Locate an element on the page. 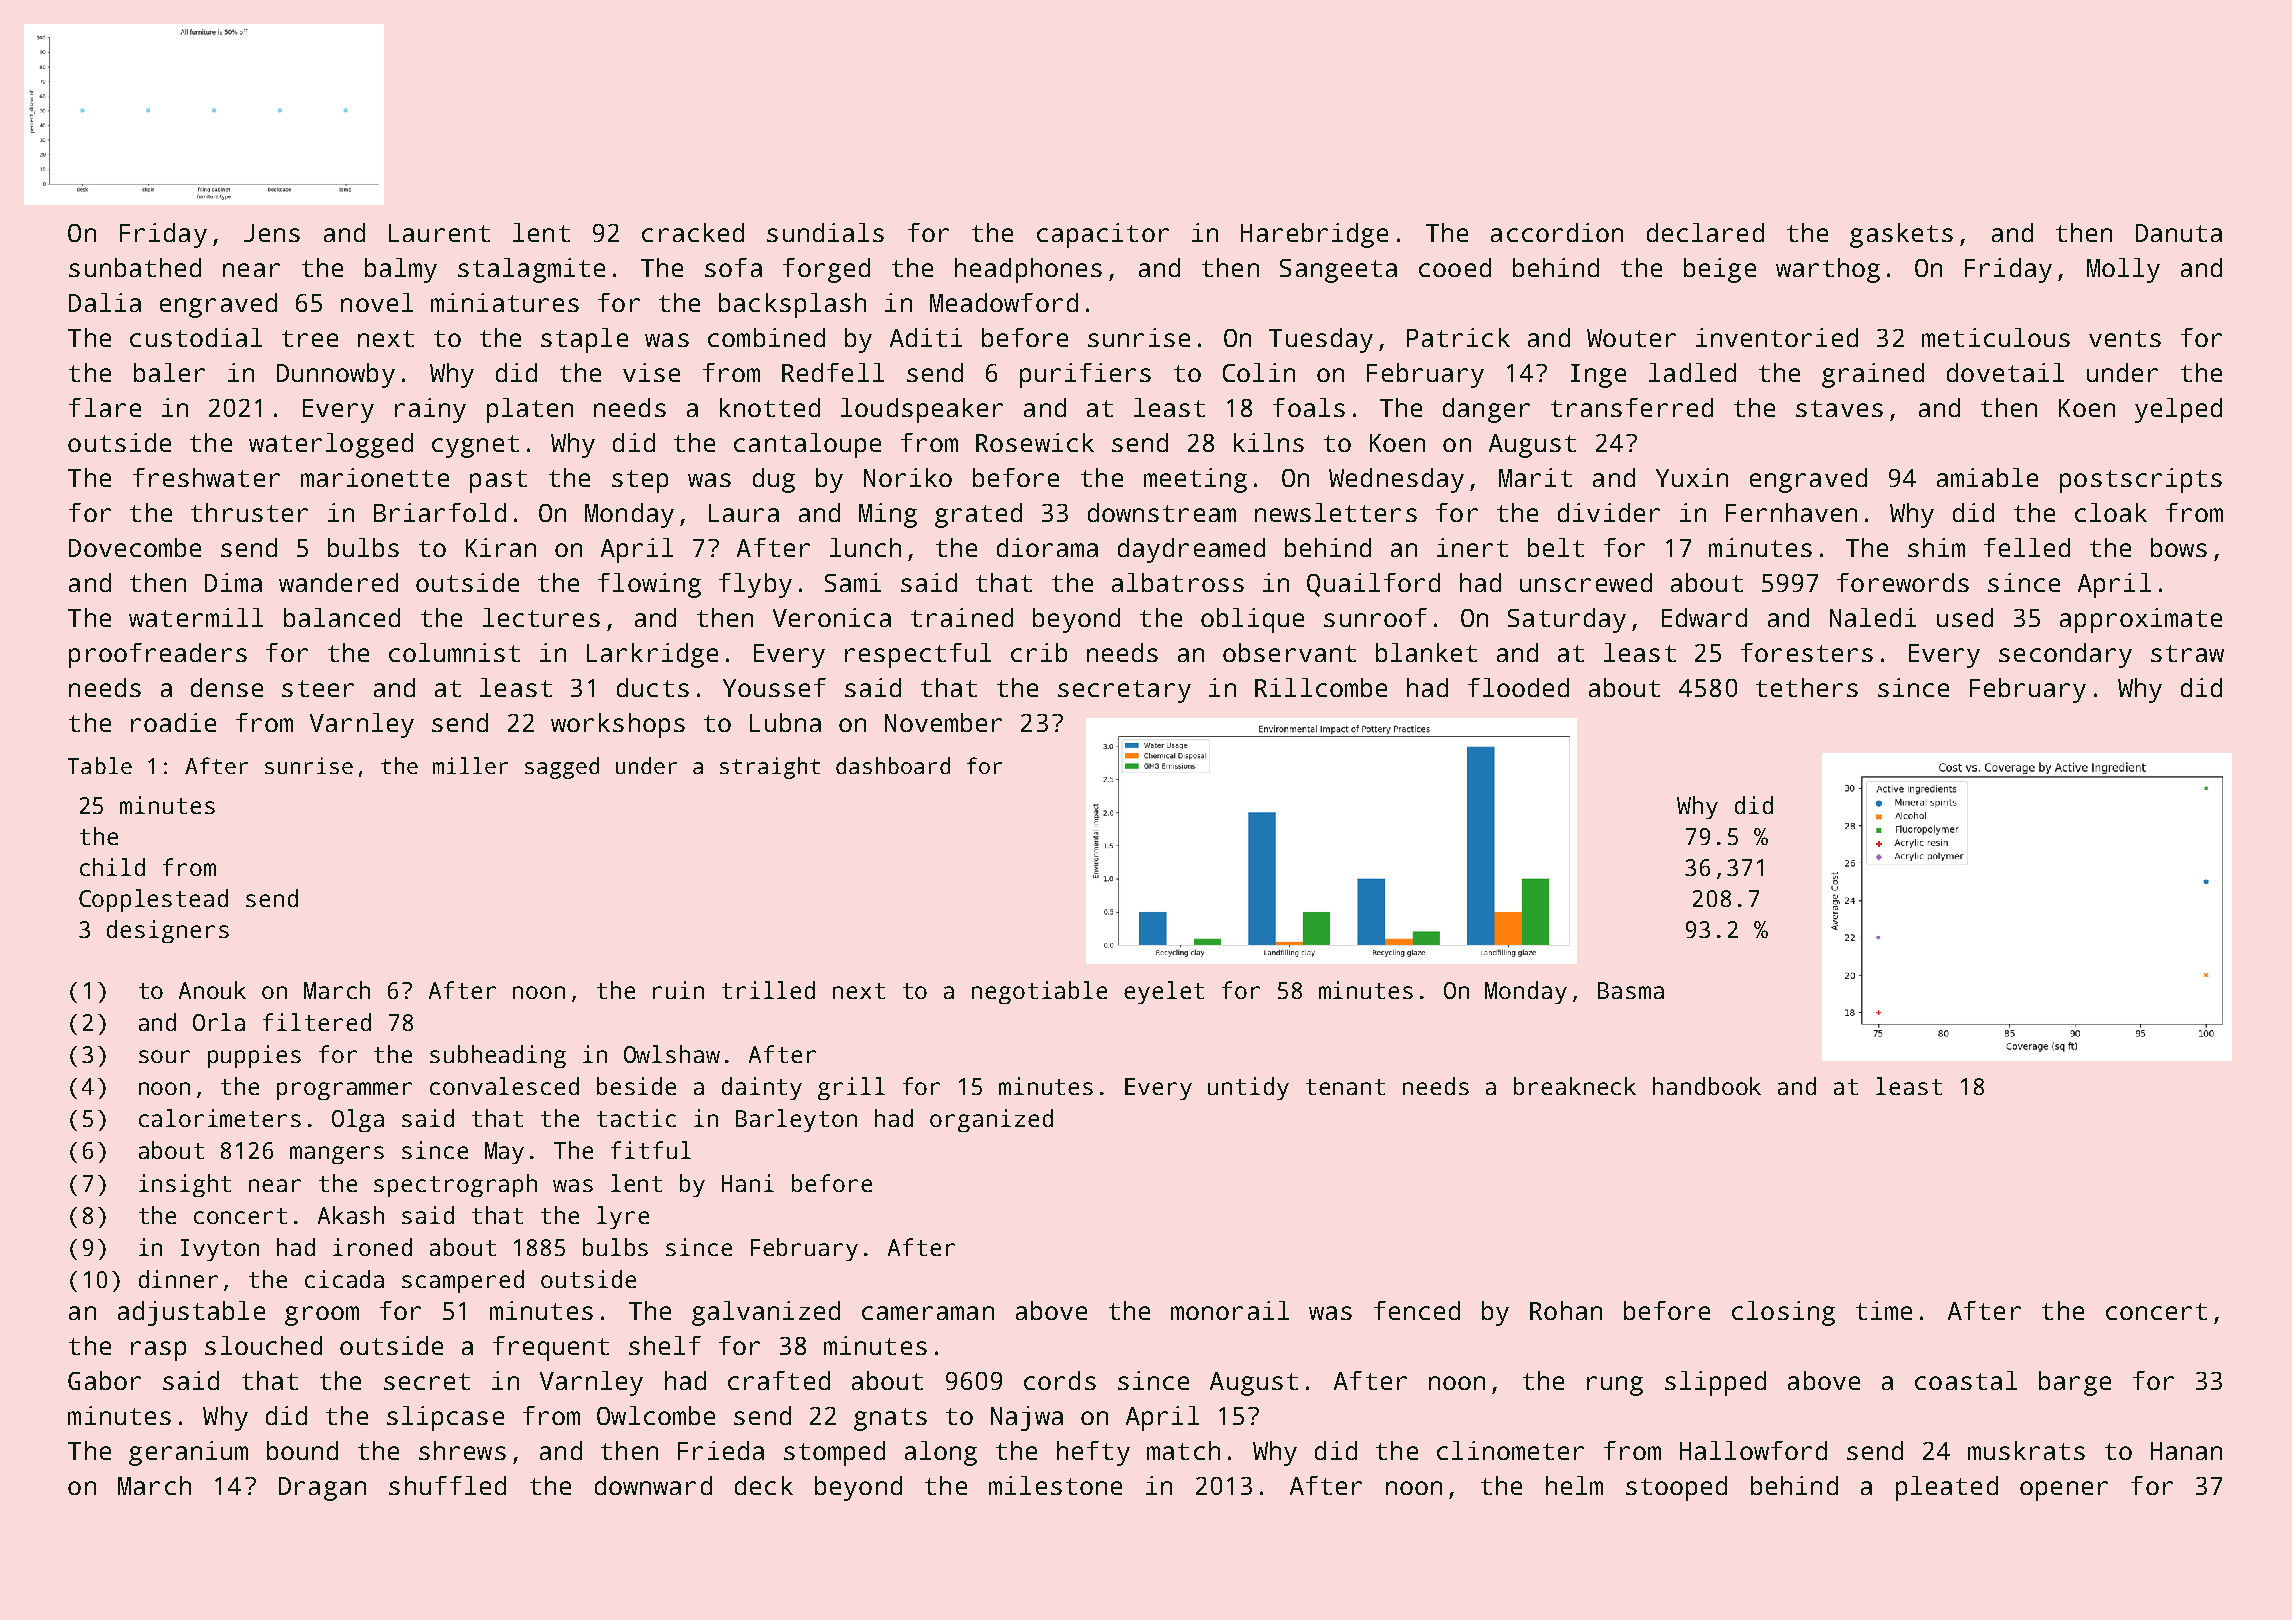 The width and height of the page is (2292, 1620). Basma is located at coordinates (1631, 990).
